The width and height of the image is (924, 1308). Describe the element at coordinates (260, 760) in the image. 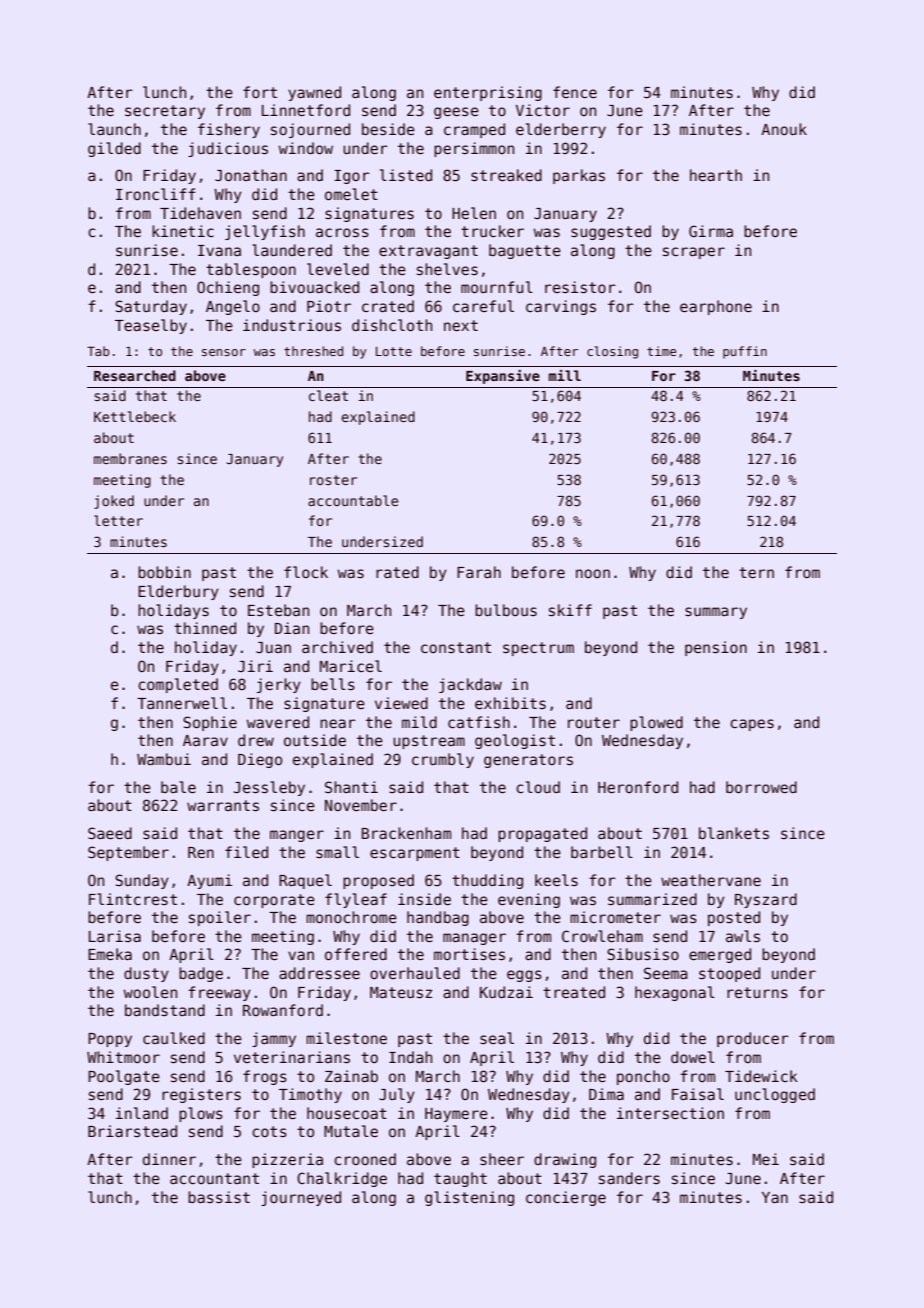

I see `Diego` at that location.
